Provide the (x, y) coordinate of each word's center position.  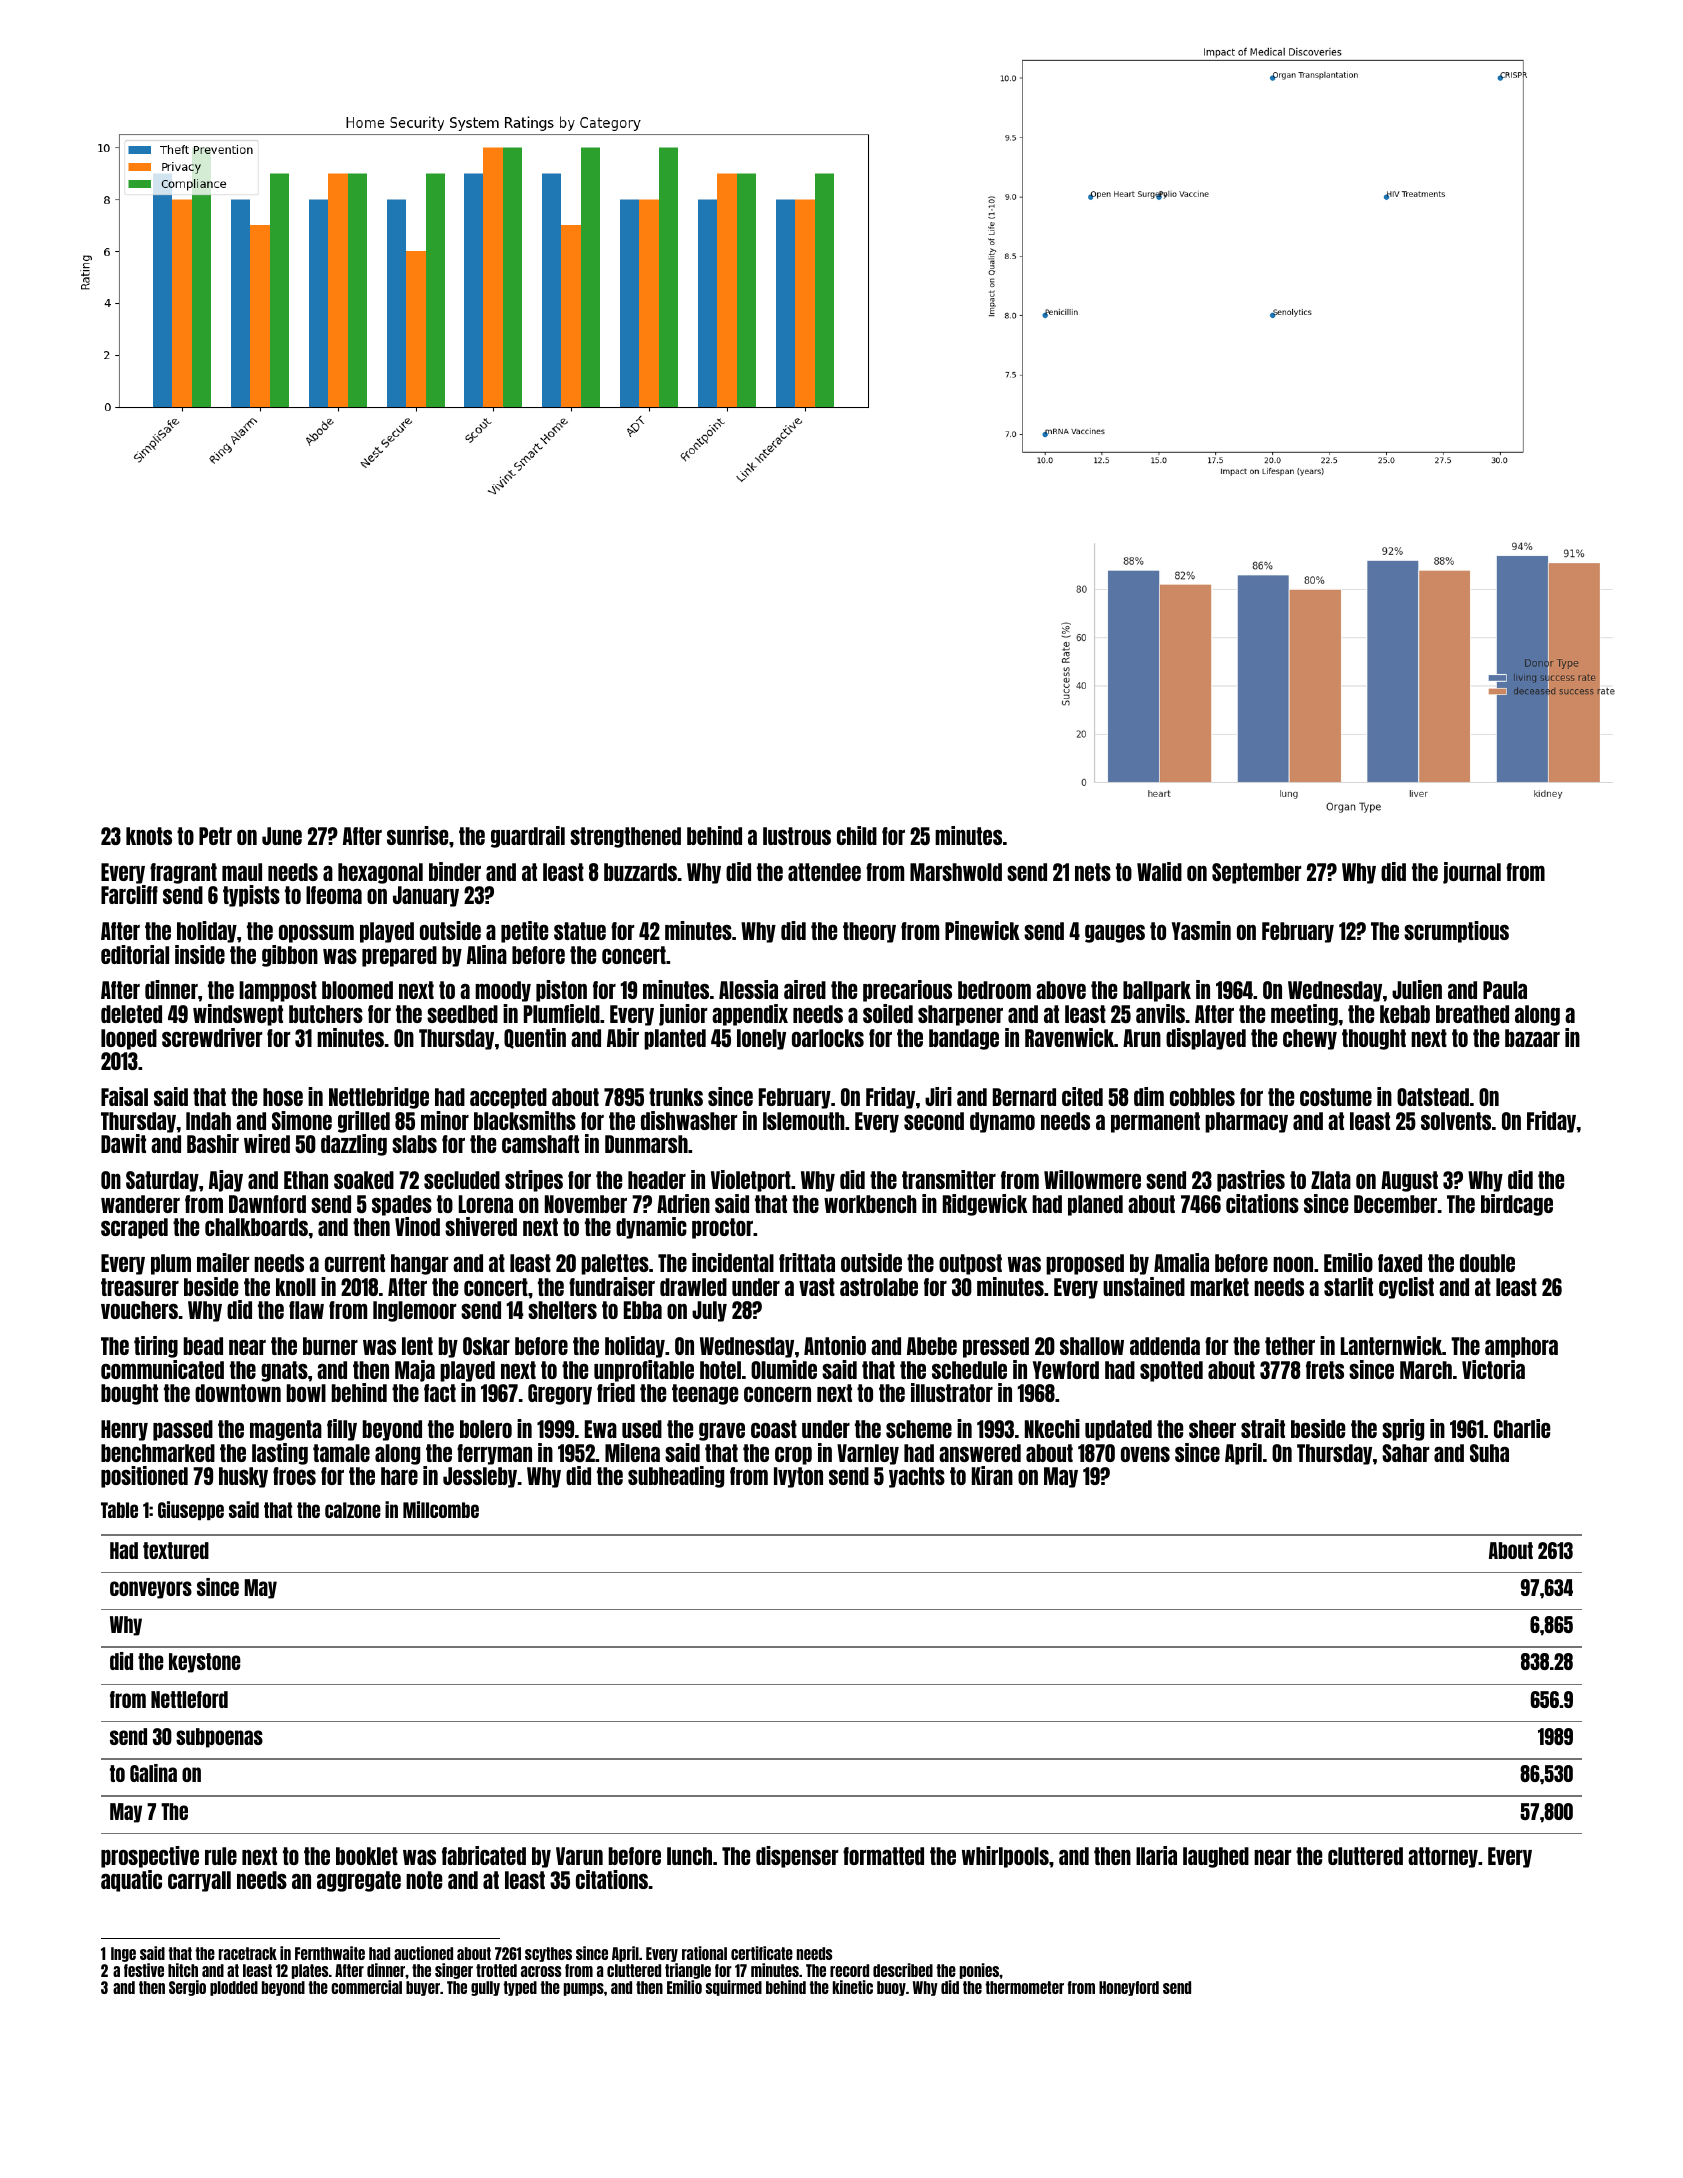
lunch (689, 1856)
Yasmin (1201, 930)
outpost (970, 1264)
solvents (1456, 1121)
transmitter (949, 1179)
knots (149, 836)
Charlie (1522, 1428)
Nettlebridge (379, 1098)
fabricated (484, 1855)
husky (243, 1477)
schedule (969, 1370)
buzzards (640, 872)
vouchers (139, 1310)
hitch (183, 1970)
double (1487, 1263)
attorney (1443, 1857)
